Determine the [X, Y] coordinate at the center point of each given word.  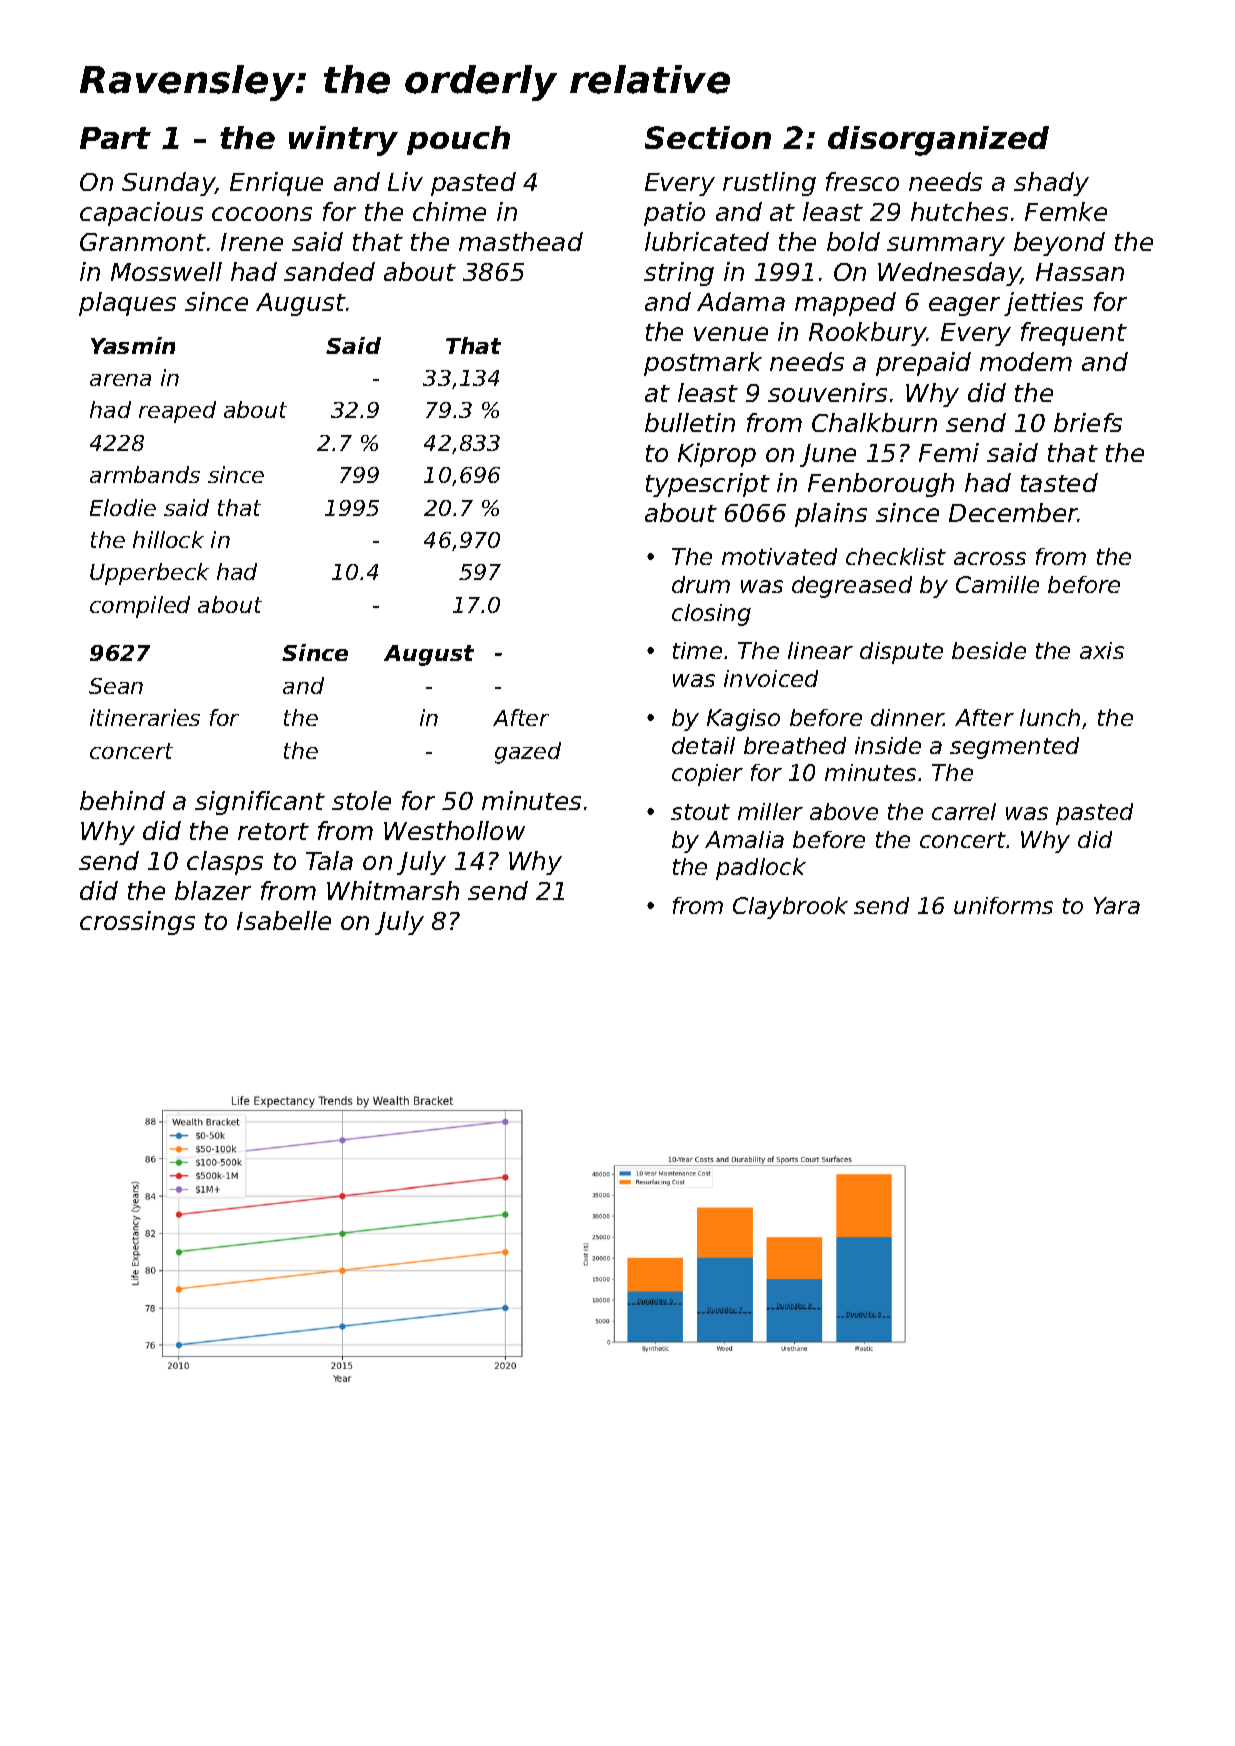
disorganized [938, 141]
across [990, 558]
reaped [177, 412]
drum [701, 584]
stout [700, 812]
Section [708, 137]
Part [115, 138]
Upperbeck [149, 574]
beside [989, 650]
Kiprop [717, 455]
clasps [225, 863]
